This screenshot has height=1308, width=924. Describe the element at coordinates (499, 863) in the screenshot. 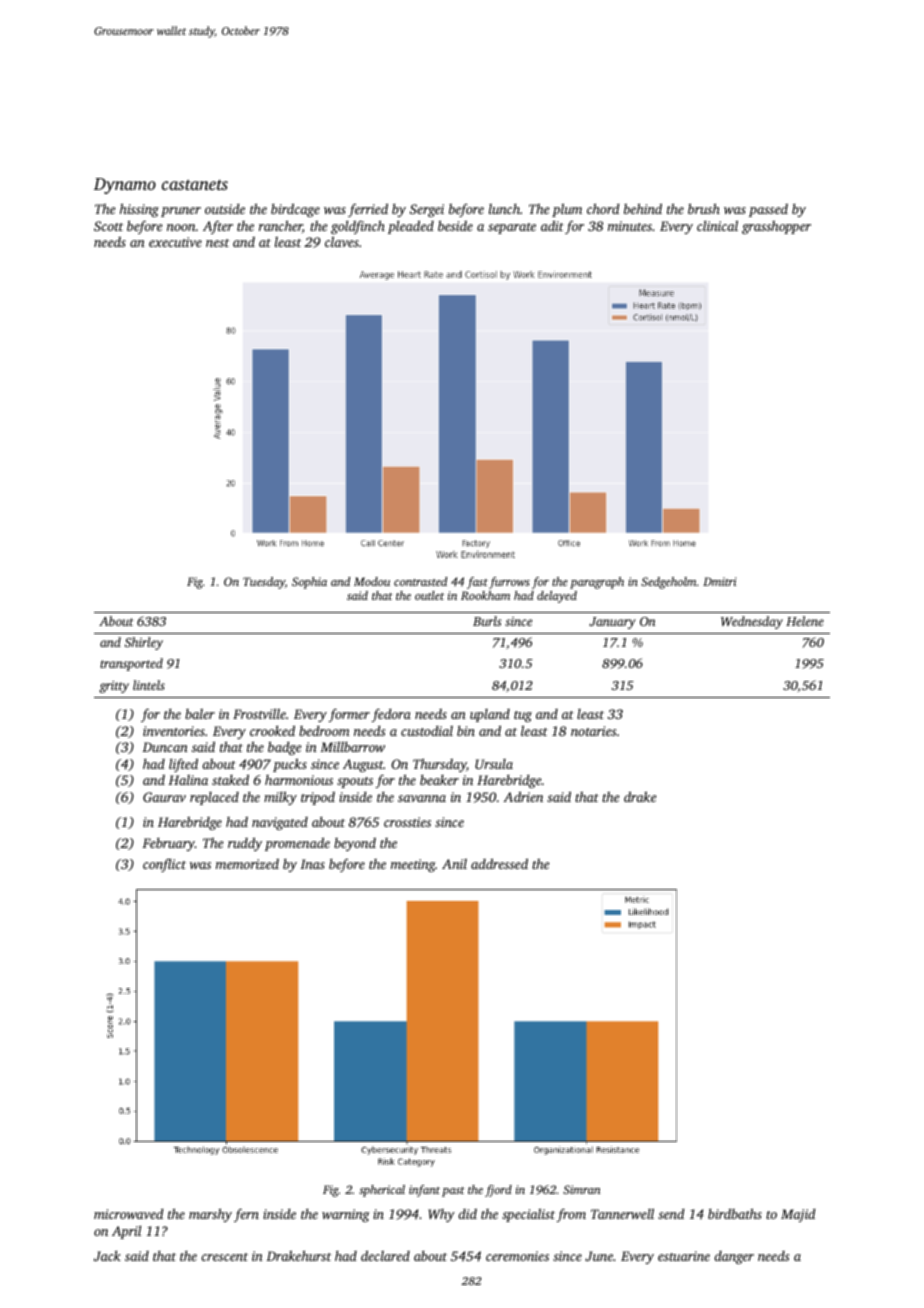

I see `addressed` at that location.
